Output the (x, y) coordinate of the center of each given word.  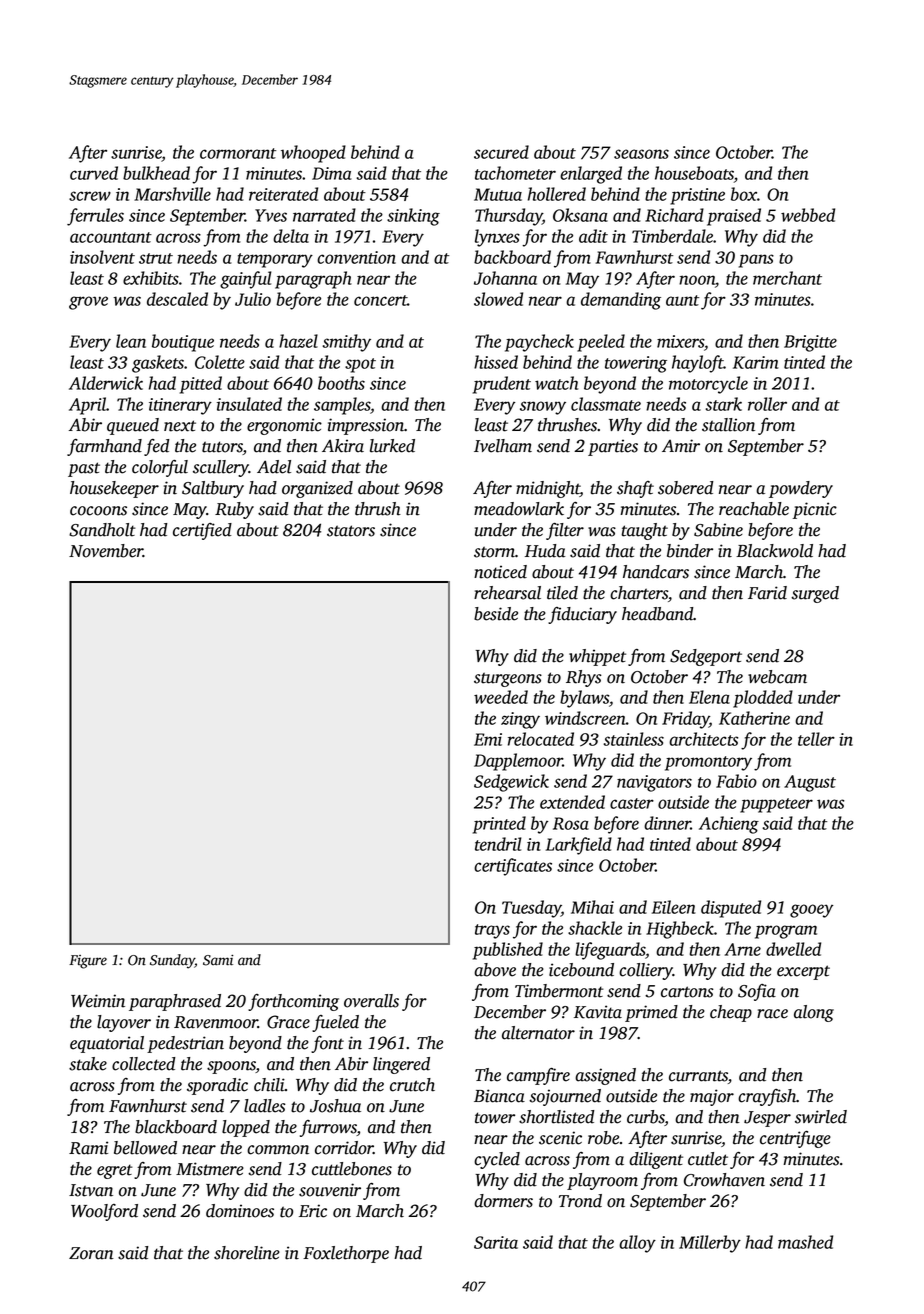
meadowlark (519, 509)
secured (501, 152)
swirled (821, 1117)
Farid (767, 593)
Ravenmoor (216, 1022)
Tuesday (531, 909)
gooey (811, 911)
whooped (313, 154)
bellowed (145, 1148)
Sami (218, 960)
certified (202, 531)
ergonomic (284, 426)
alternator (538, 1033)
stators (351, 531)
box (744, 194)
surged (815, 594)
